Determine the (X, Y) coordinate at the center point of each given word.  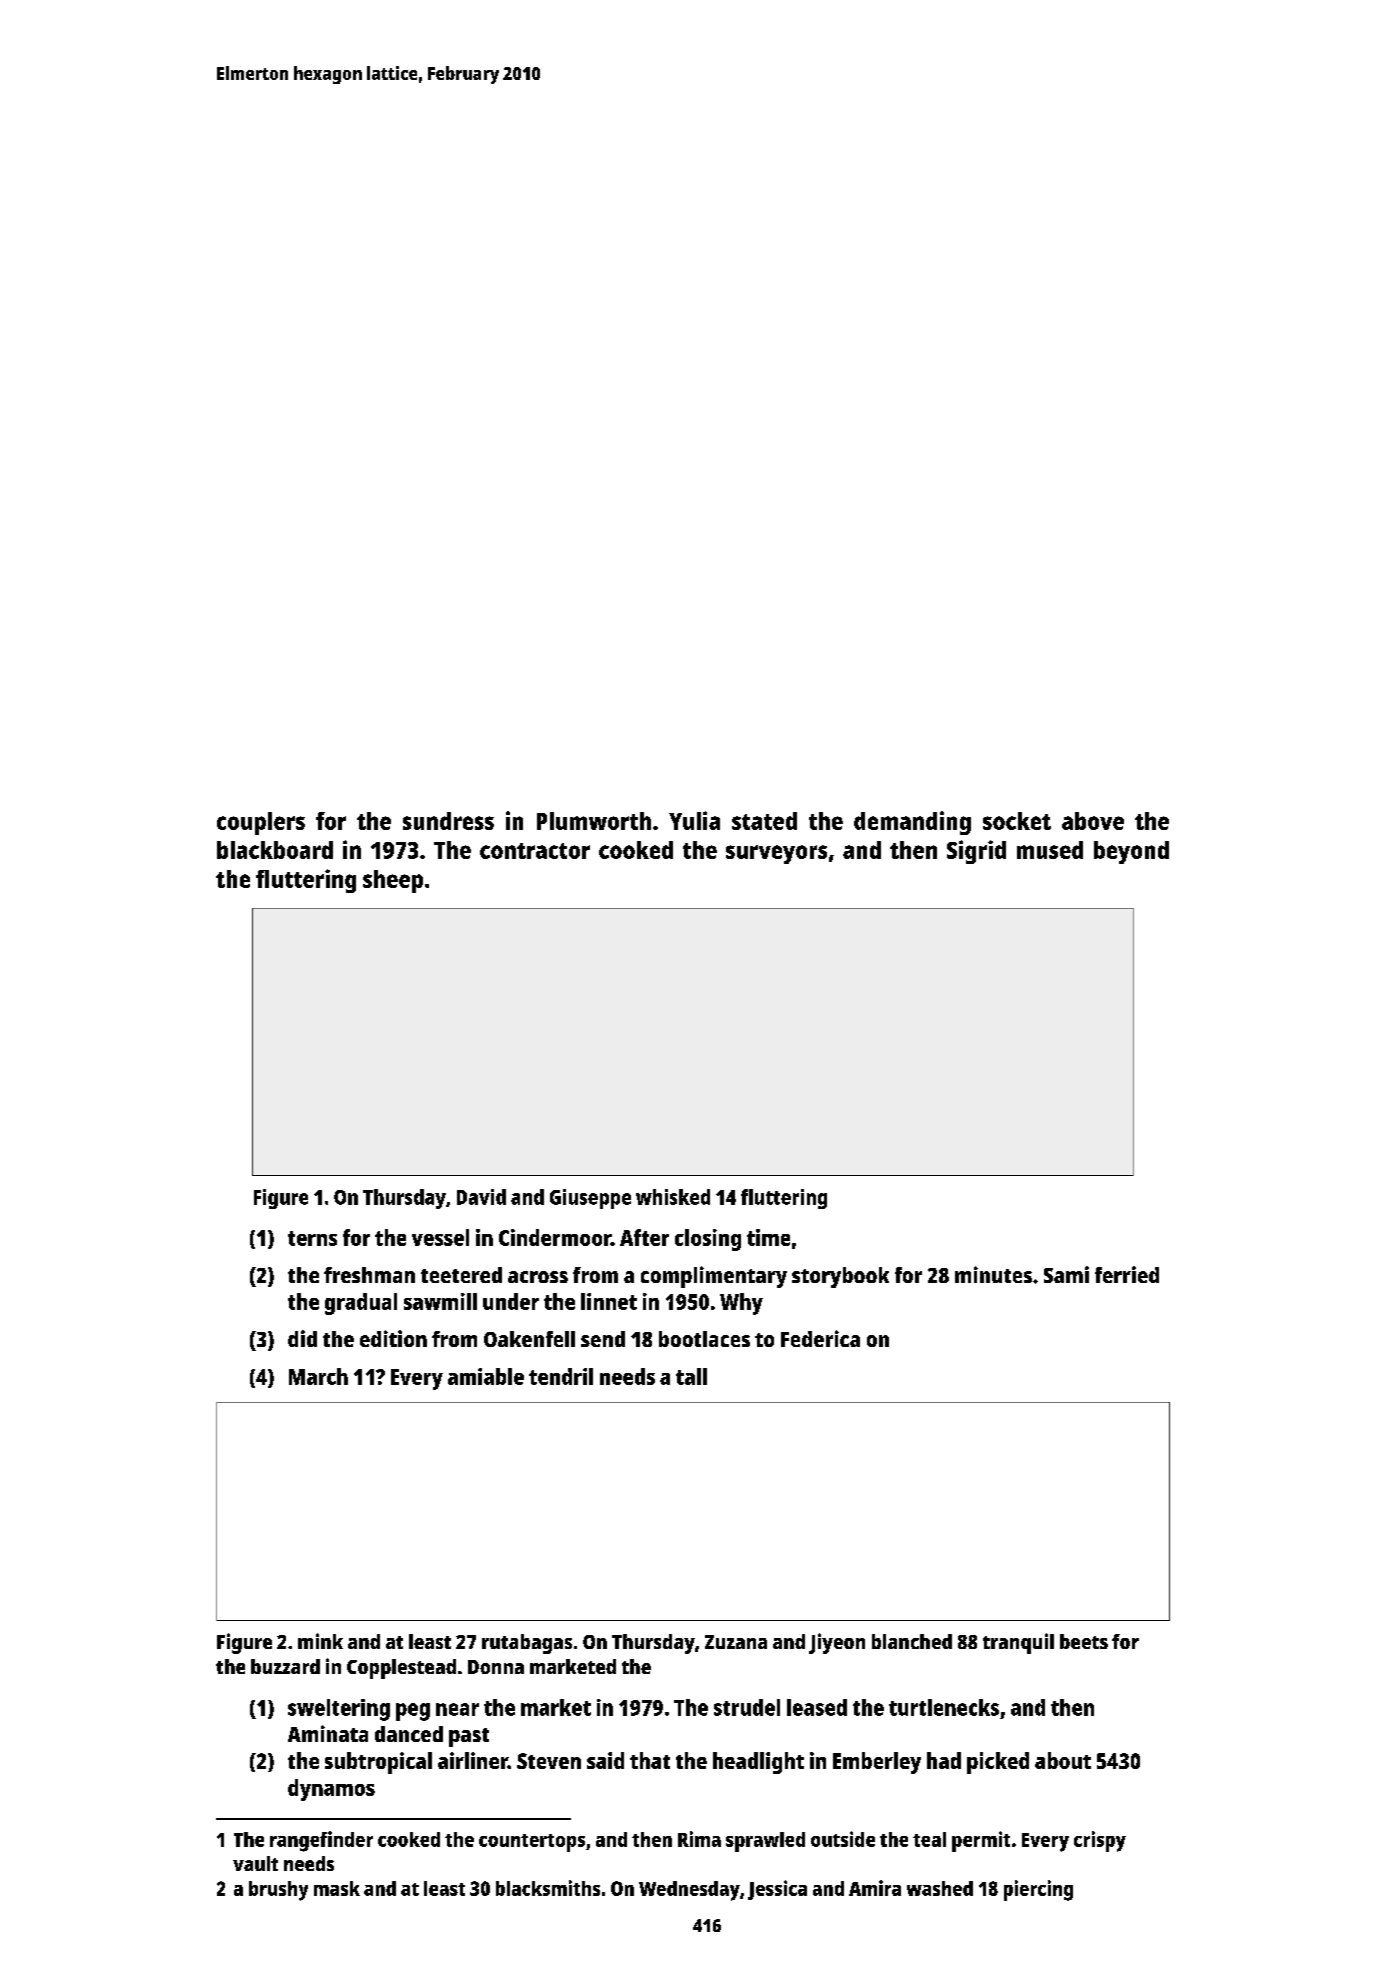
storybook (840, 1277)
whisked (673, 1197)
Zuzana (736, 1642)
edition (393, 1338)
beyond (1131, 852)
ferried (1127, 1274)
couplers (261, 823)
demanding (912, 823)
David (481, 1197)
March (318, 1376)
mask (337, 1888)
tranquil (1018, 1643)
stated (764, 821)
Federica (820, 1338)
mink (320, 1641)
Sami (1066, 1274)
